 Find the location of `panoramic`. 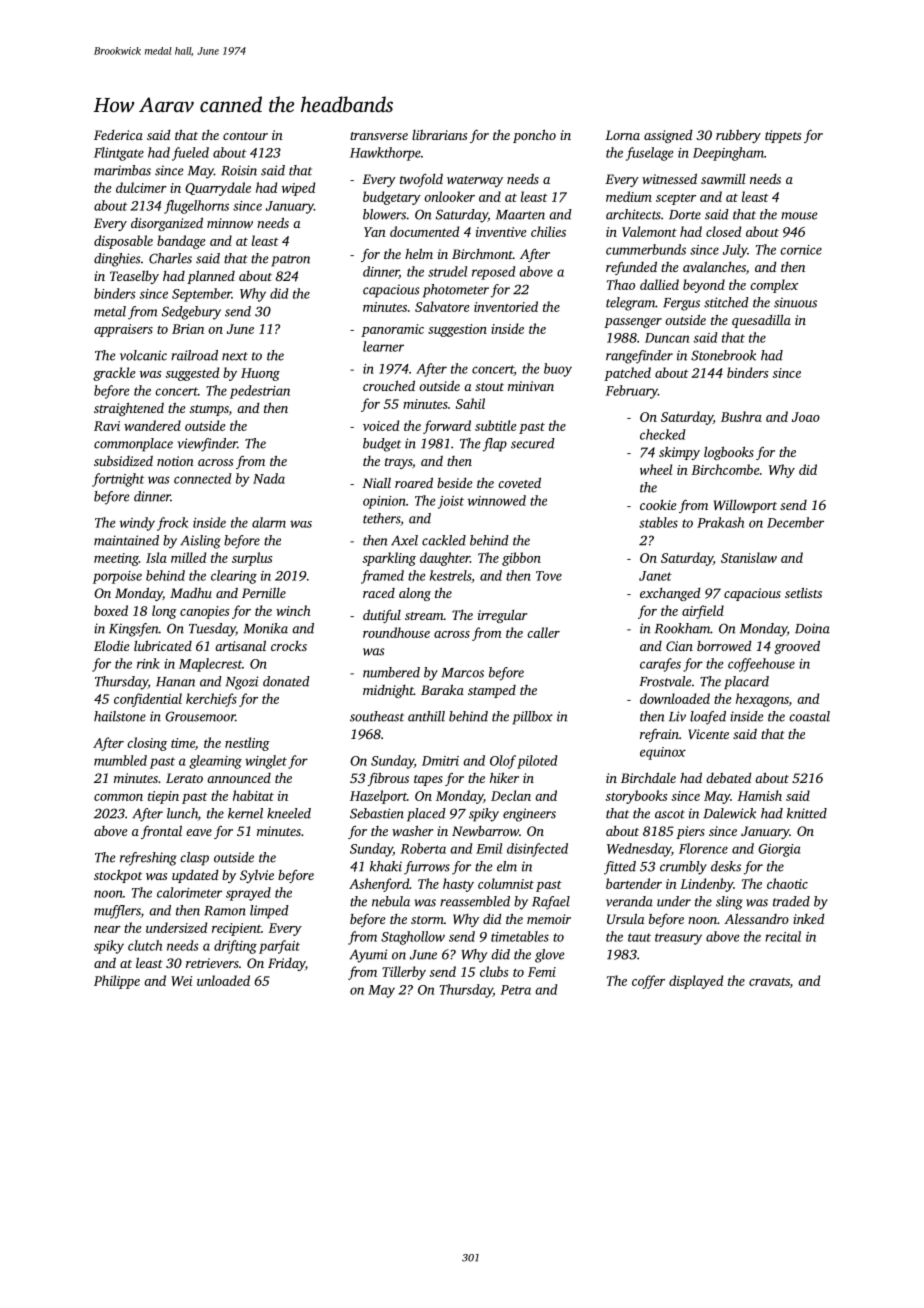

panoramic is located at coordinates (392, 330).
